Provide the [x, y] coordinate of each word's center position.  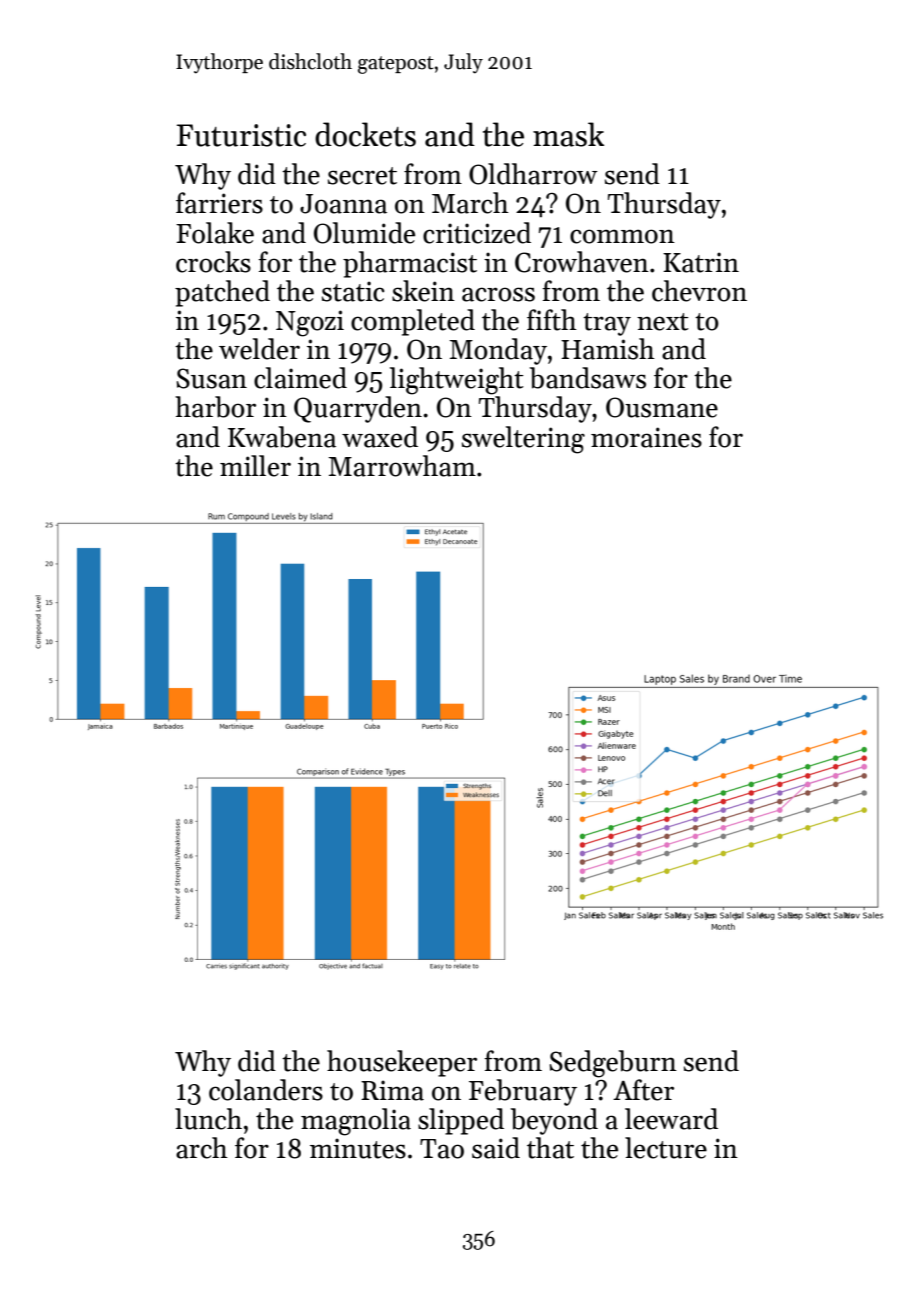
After [643, 1090]
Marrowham [402, 466]
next [663, 322]
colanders [266, 1090]
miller [255, 466]
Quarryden [358, 409]
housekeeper [402, 1063]
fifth [552, 320]
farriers [219, 203]
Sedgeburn [613, 1064]
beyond [554, 1121]
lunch [208, 1119]
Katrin [701, 262]
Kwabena [282, 437]
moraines [646, 437]
